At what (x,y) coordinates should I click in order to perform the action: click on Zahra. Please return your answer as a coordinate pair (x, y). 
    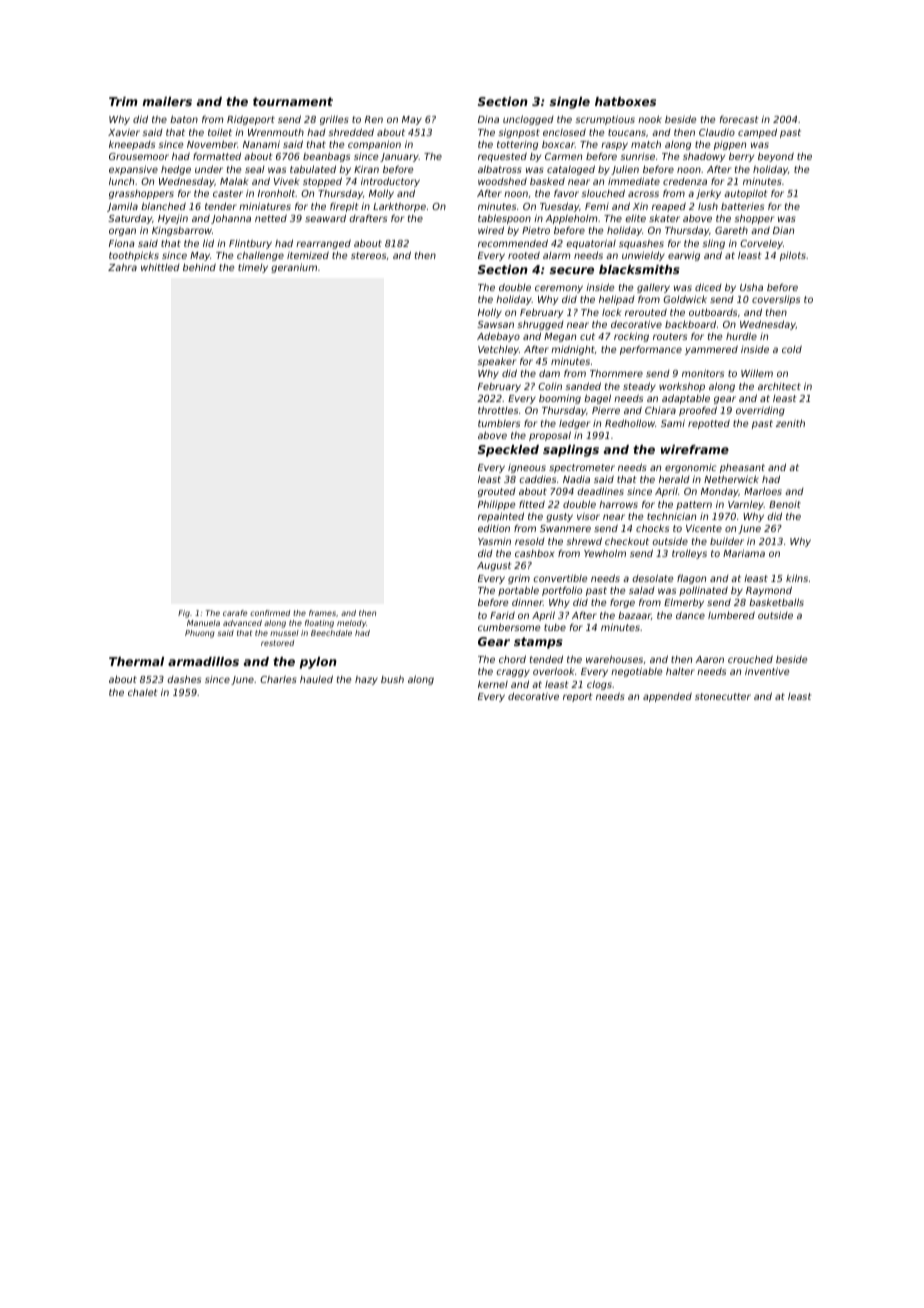
    Looking at the image, I should click on (122, 267).
